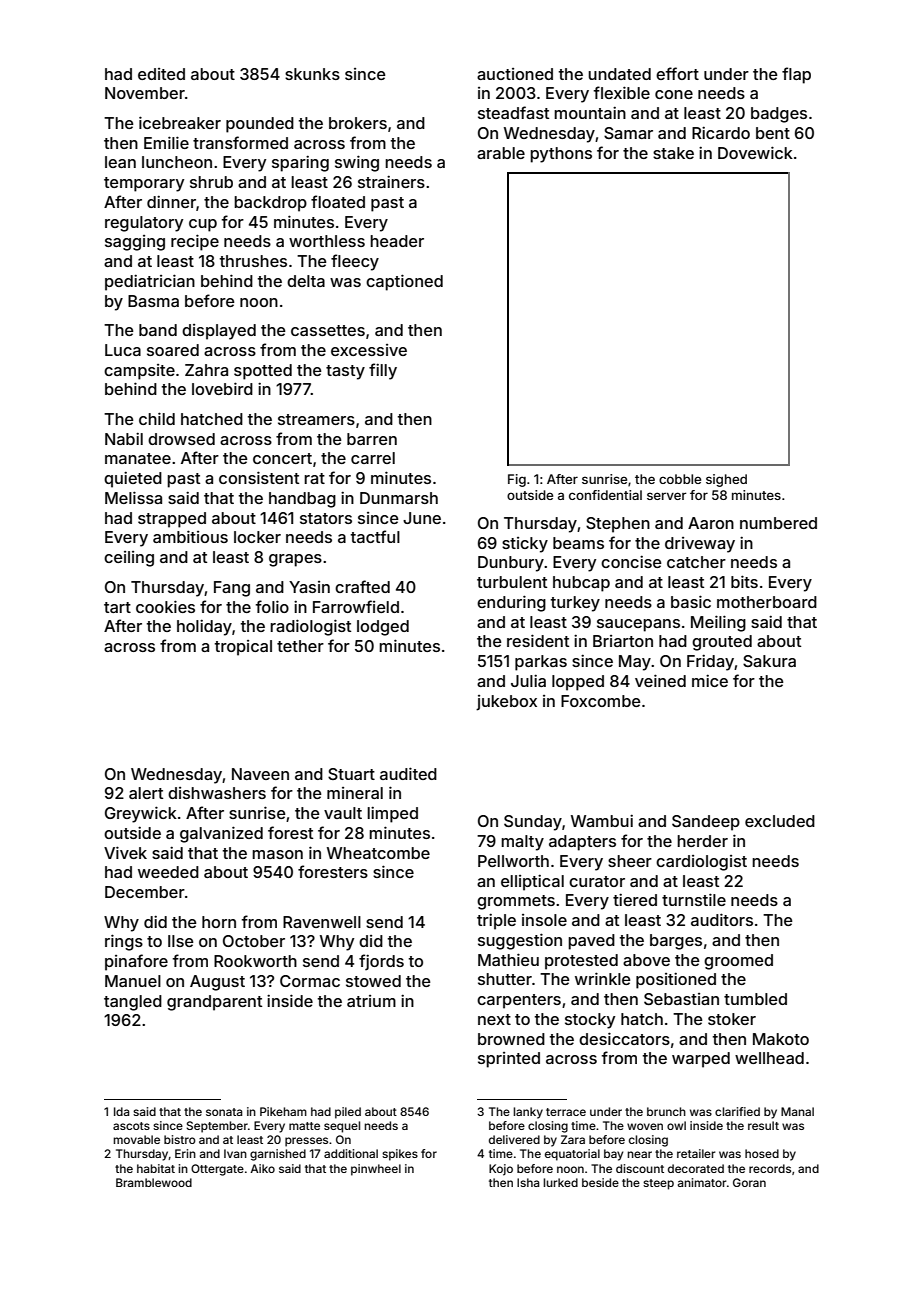  I want to click on lodged, so click(383, 628).
